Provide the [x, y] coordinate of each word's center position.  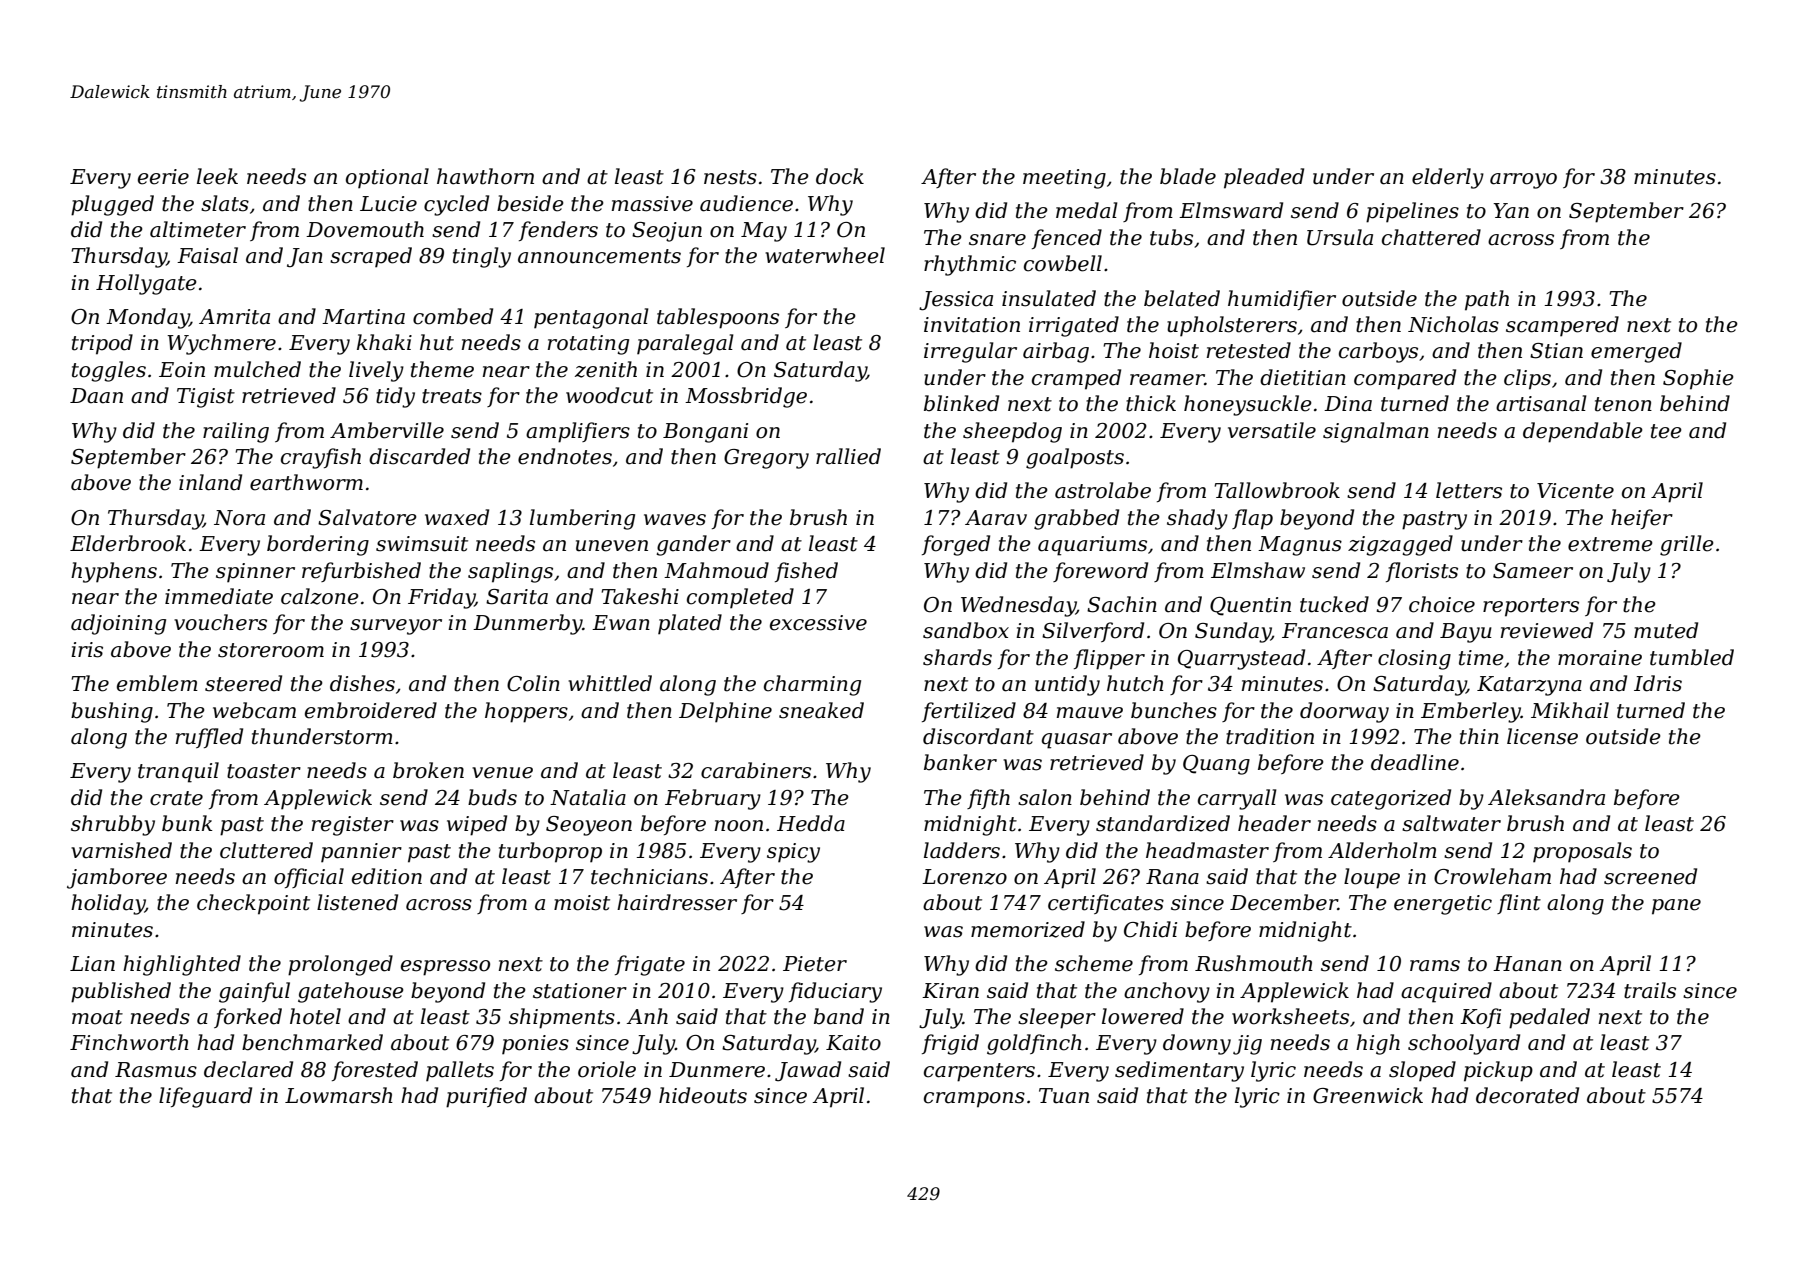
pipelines [1412, 212]
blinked [961, 403]
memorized [1028, 929]
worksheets [1290, 1016]
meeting [1064, 179]
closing [1414, 659]
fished [806, 572]
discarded [419, 456]
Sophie [1698, 379]
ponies [535, 1045]
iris [87, 650]
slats [225, 203]
